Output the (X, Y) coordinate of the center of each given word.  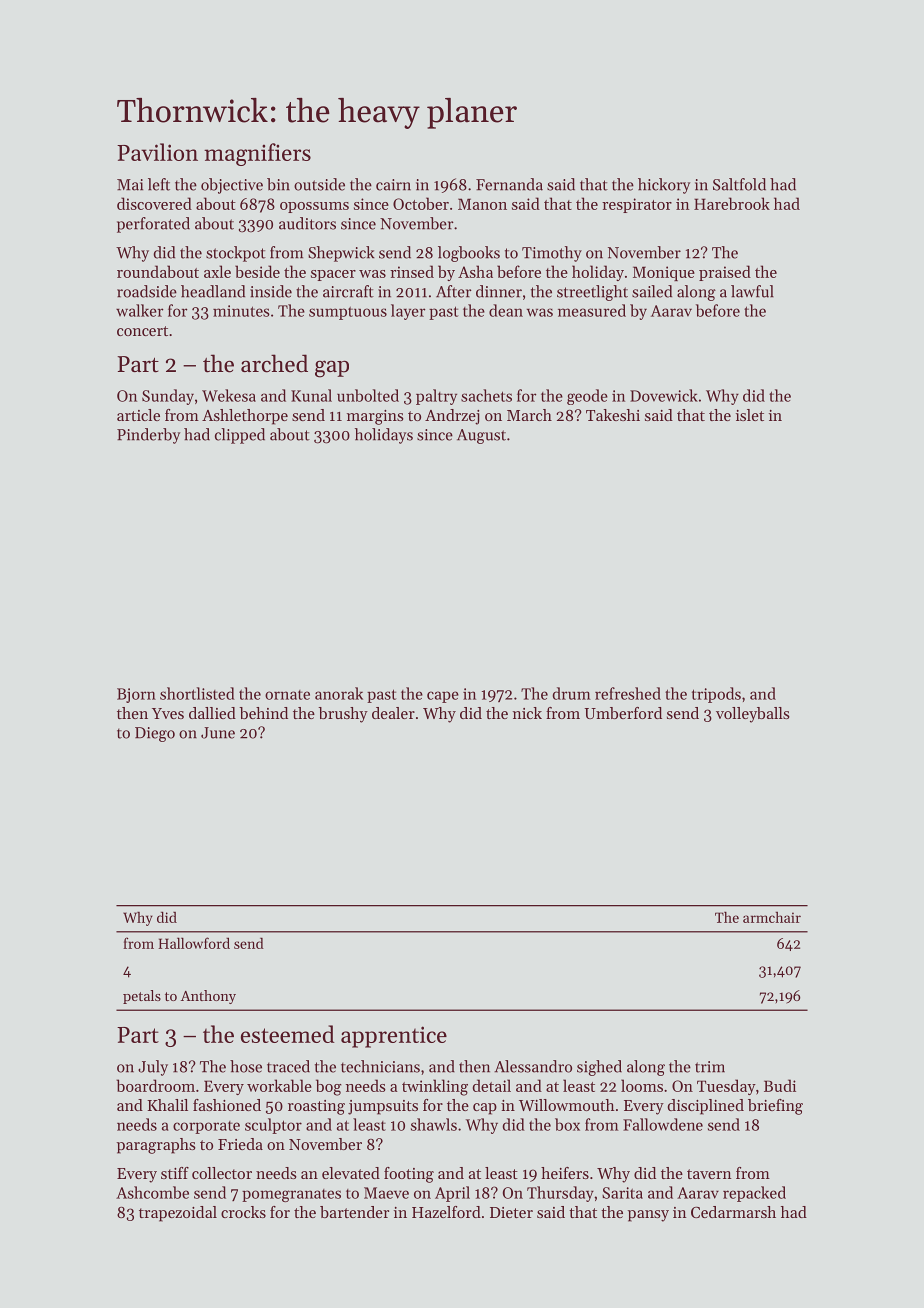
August (481, 436)
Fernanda (509, 184)
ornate (287, 695)
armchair (772, 917)
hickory (664, 186)
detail (492, 1085)
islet (750, 415)
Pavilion (157, 152)
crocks (243, 1212)
